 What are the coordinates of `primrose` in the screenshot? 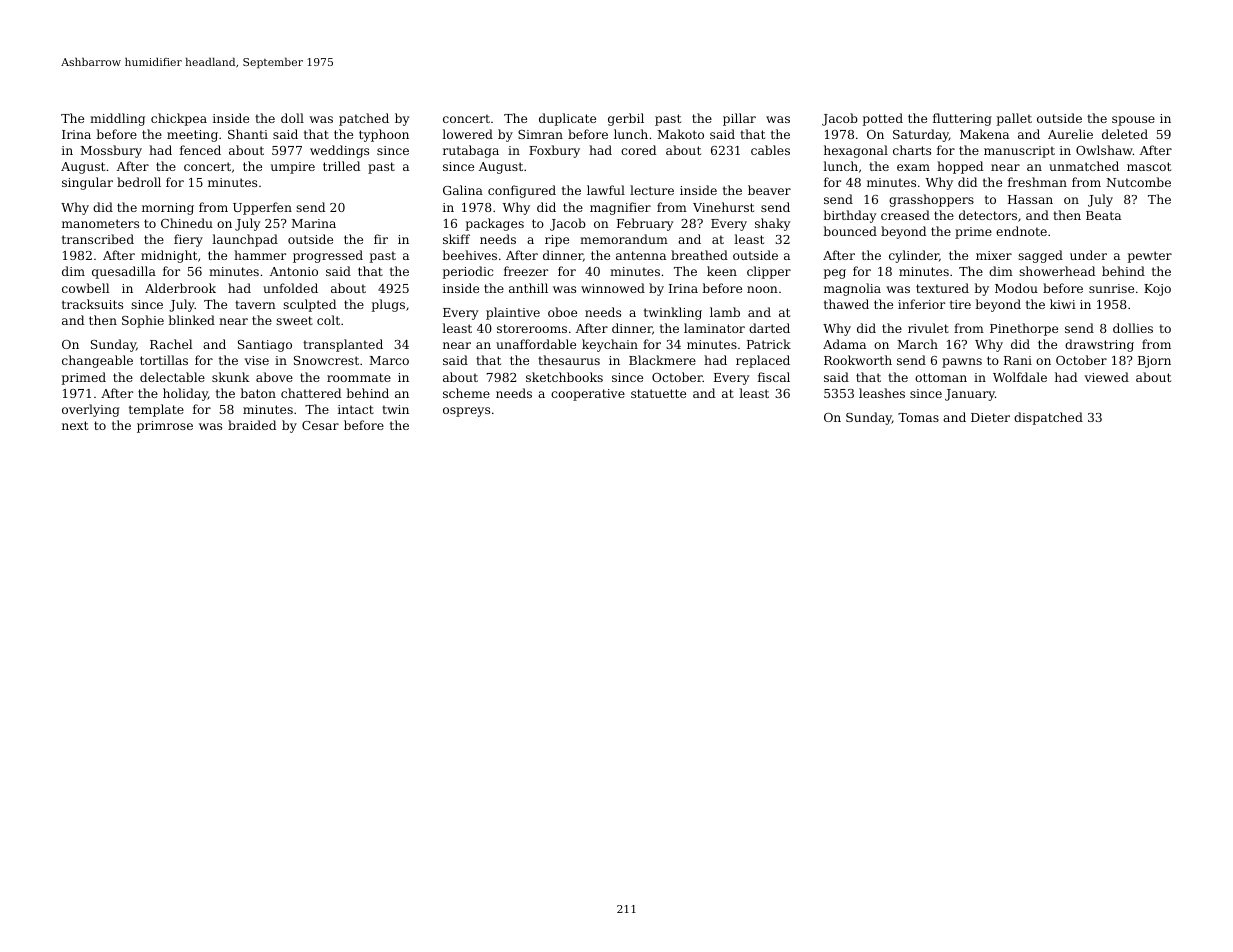 It's located at (165, 427).
